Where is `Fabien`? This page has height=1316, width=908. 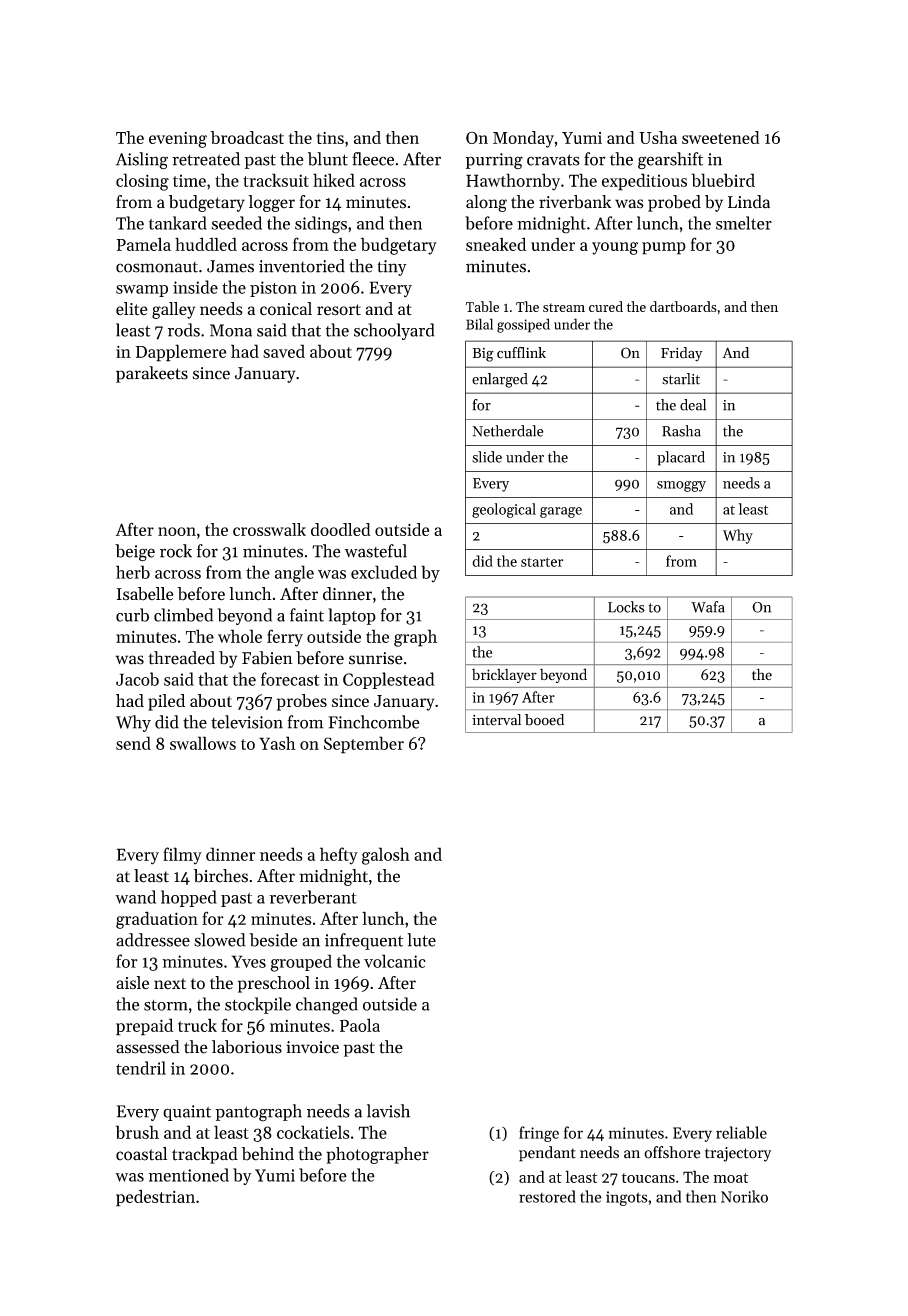
Fabien is located at coordinates (267, 658).
